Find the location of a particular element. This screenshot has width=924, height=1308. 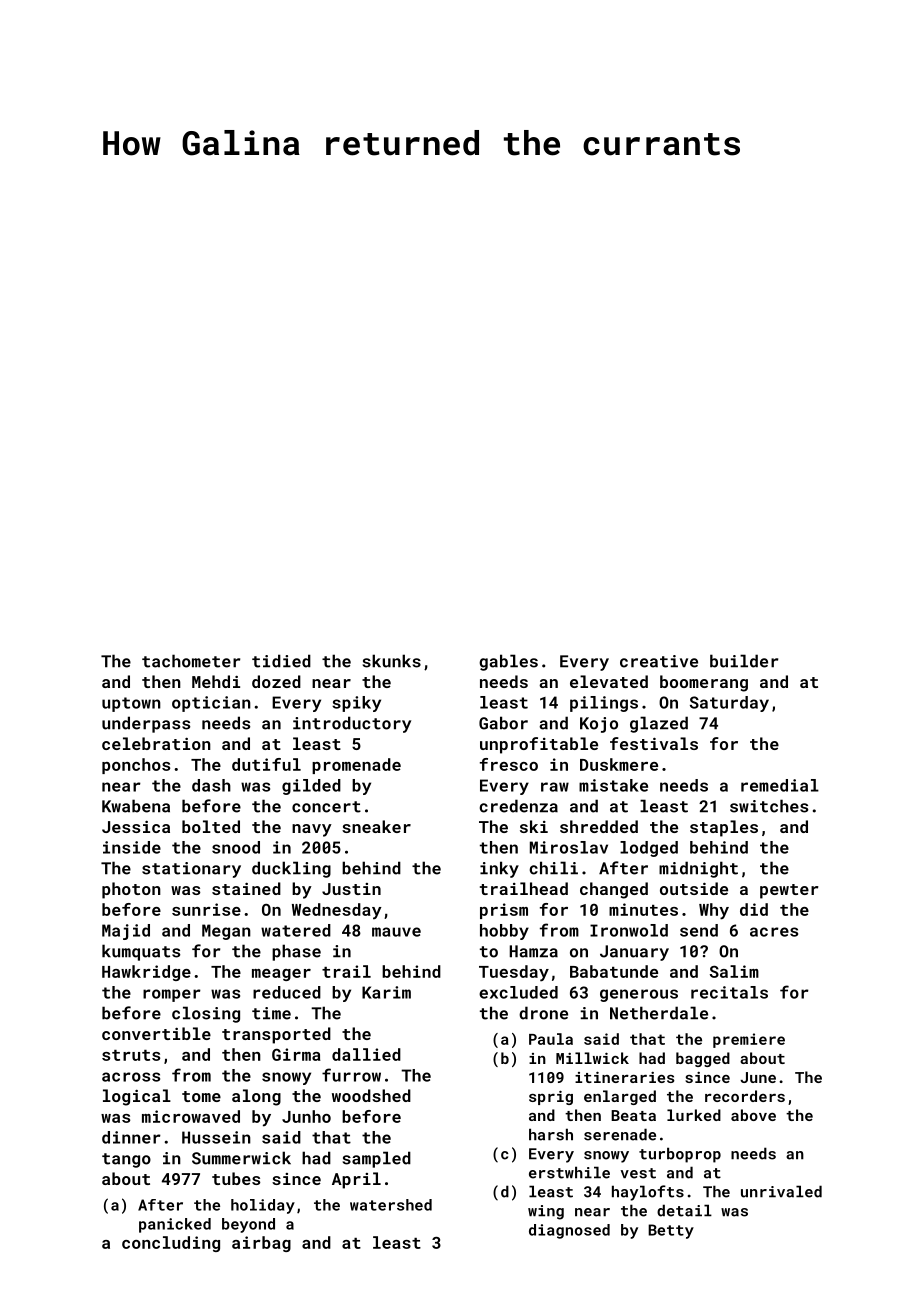

creative is located at coordinates (659, 661).
